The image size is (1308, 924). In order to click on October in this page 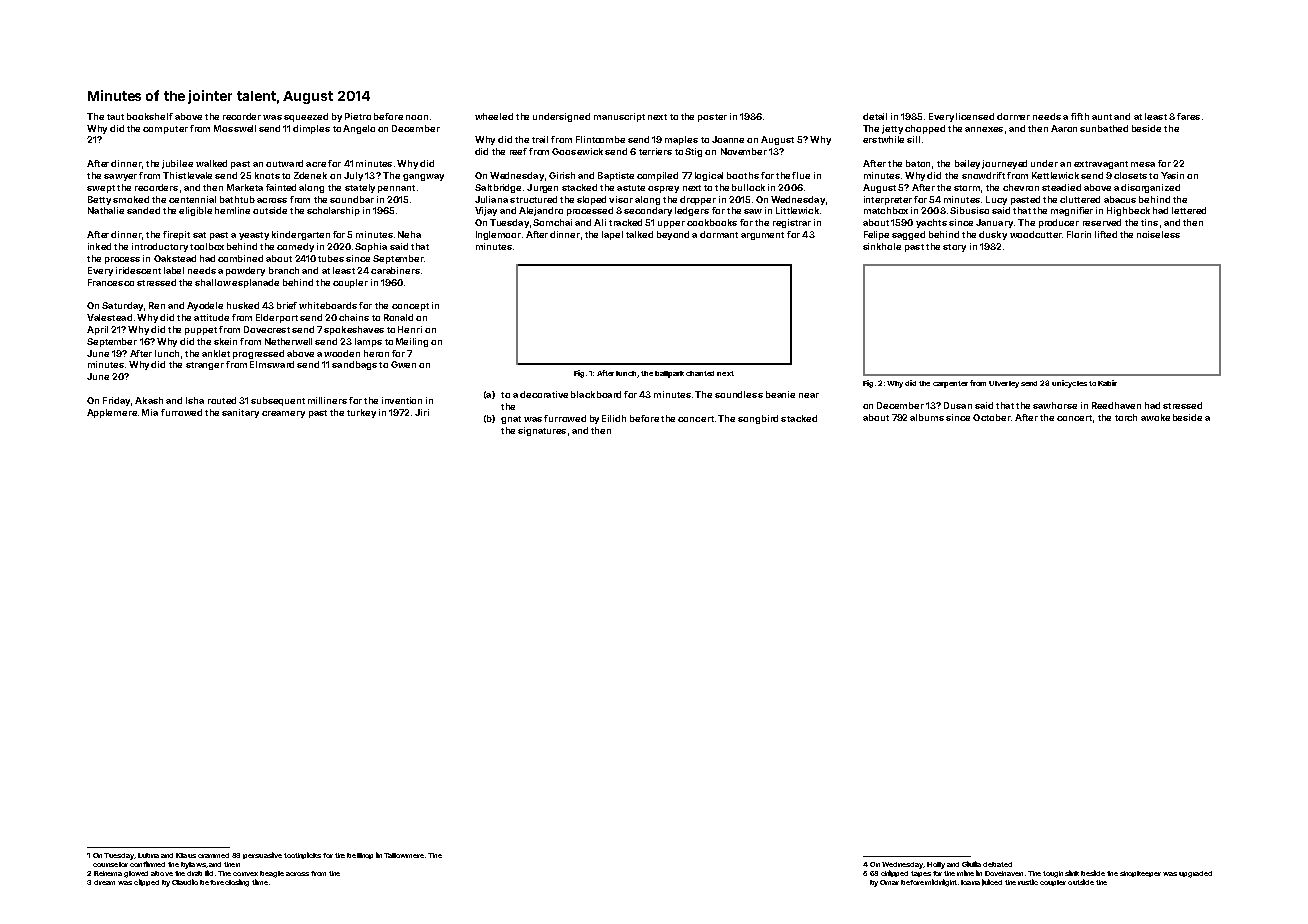, I will do `click(991, 417)`.
